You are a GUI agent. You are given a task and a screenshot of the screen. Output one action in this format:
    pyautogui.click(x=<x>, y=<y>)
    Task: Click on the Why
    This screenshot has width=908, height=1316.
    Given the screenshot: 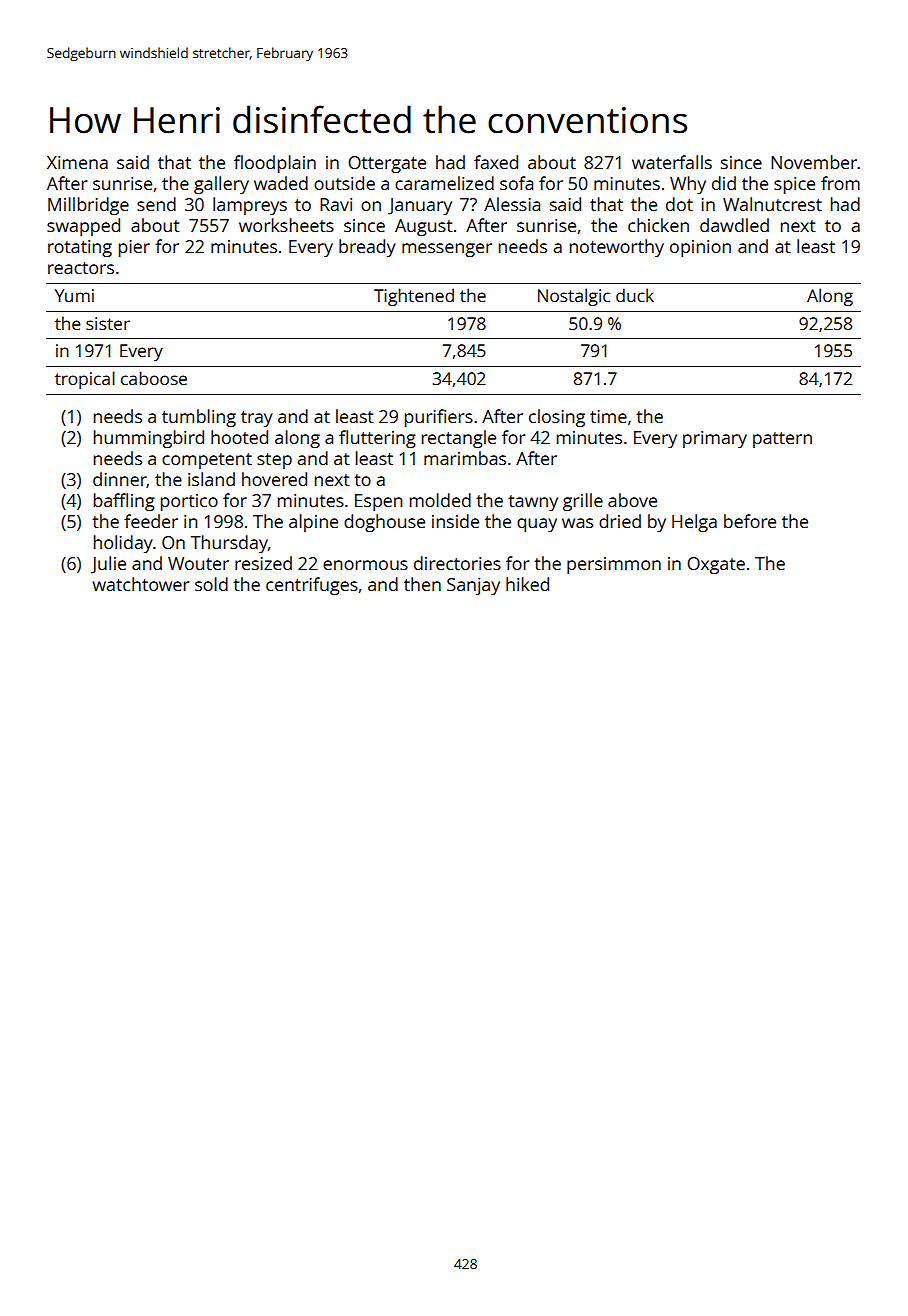 What is the action you would take?
    pyautogui.click(x=688, y=185)
